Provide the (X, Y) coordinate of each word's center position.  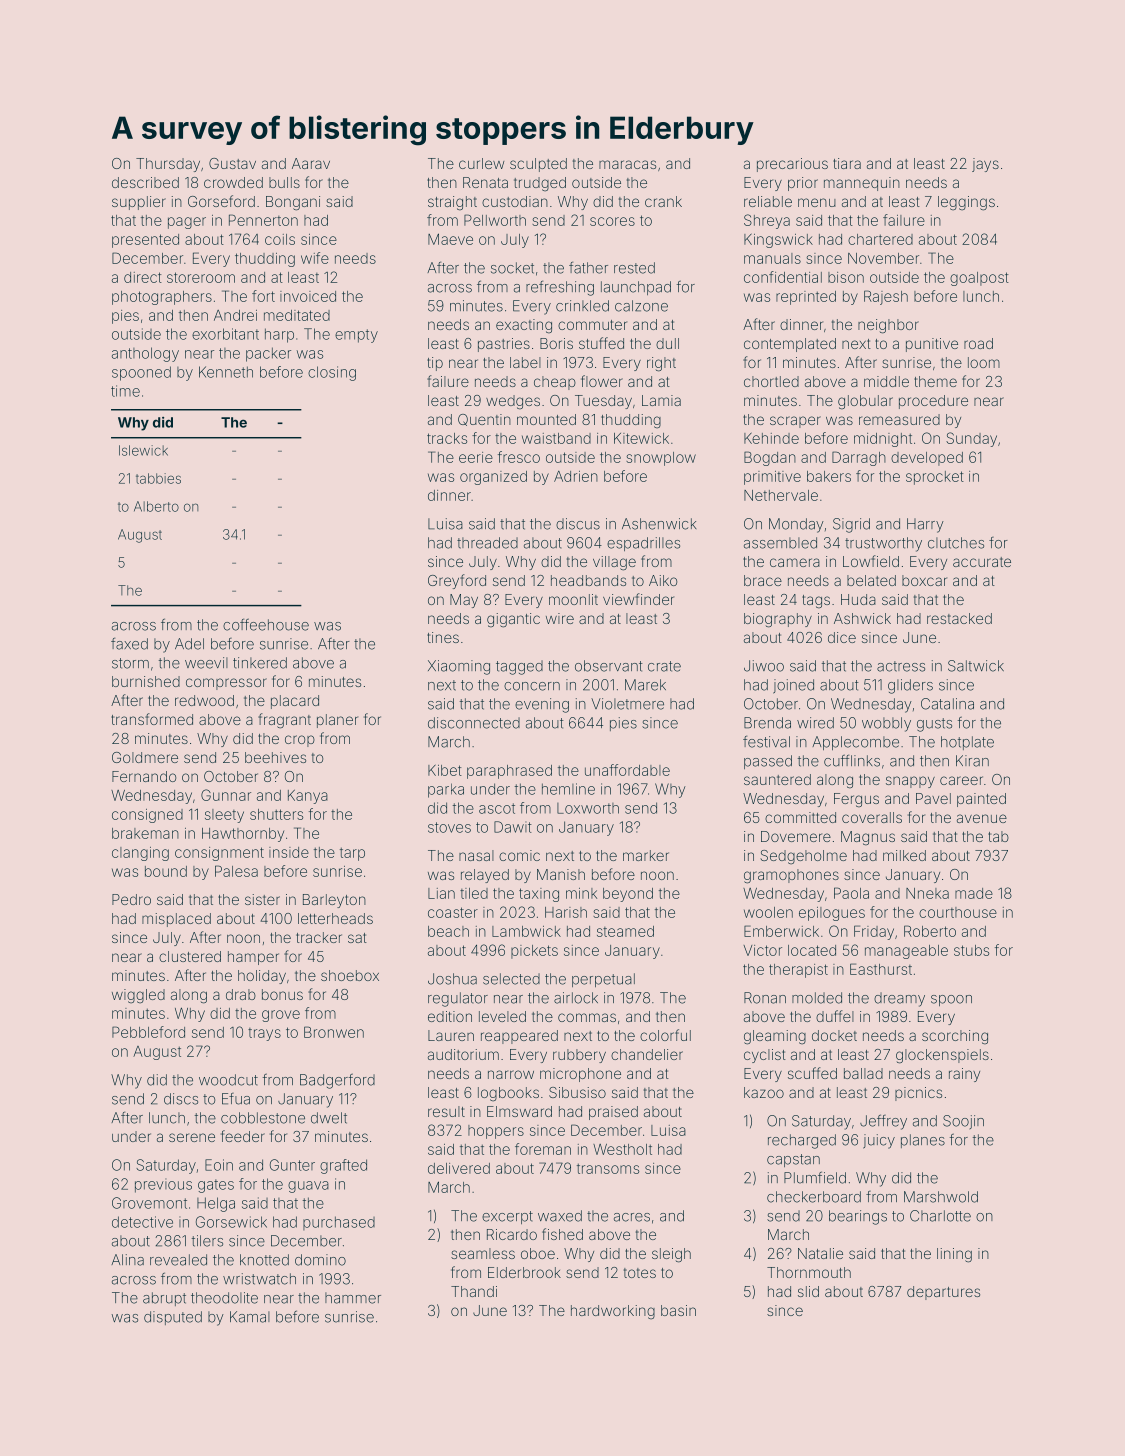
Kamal (250, 1317)
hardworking (613, 1312)
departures (943, 1293)
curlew (481, 163)
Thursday (168, 165)
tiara (847, 163)
